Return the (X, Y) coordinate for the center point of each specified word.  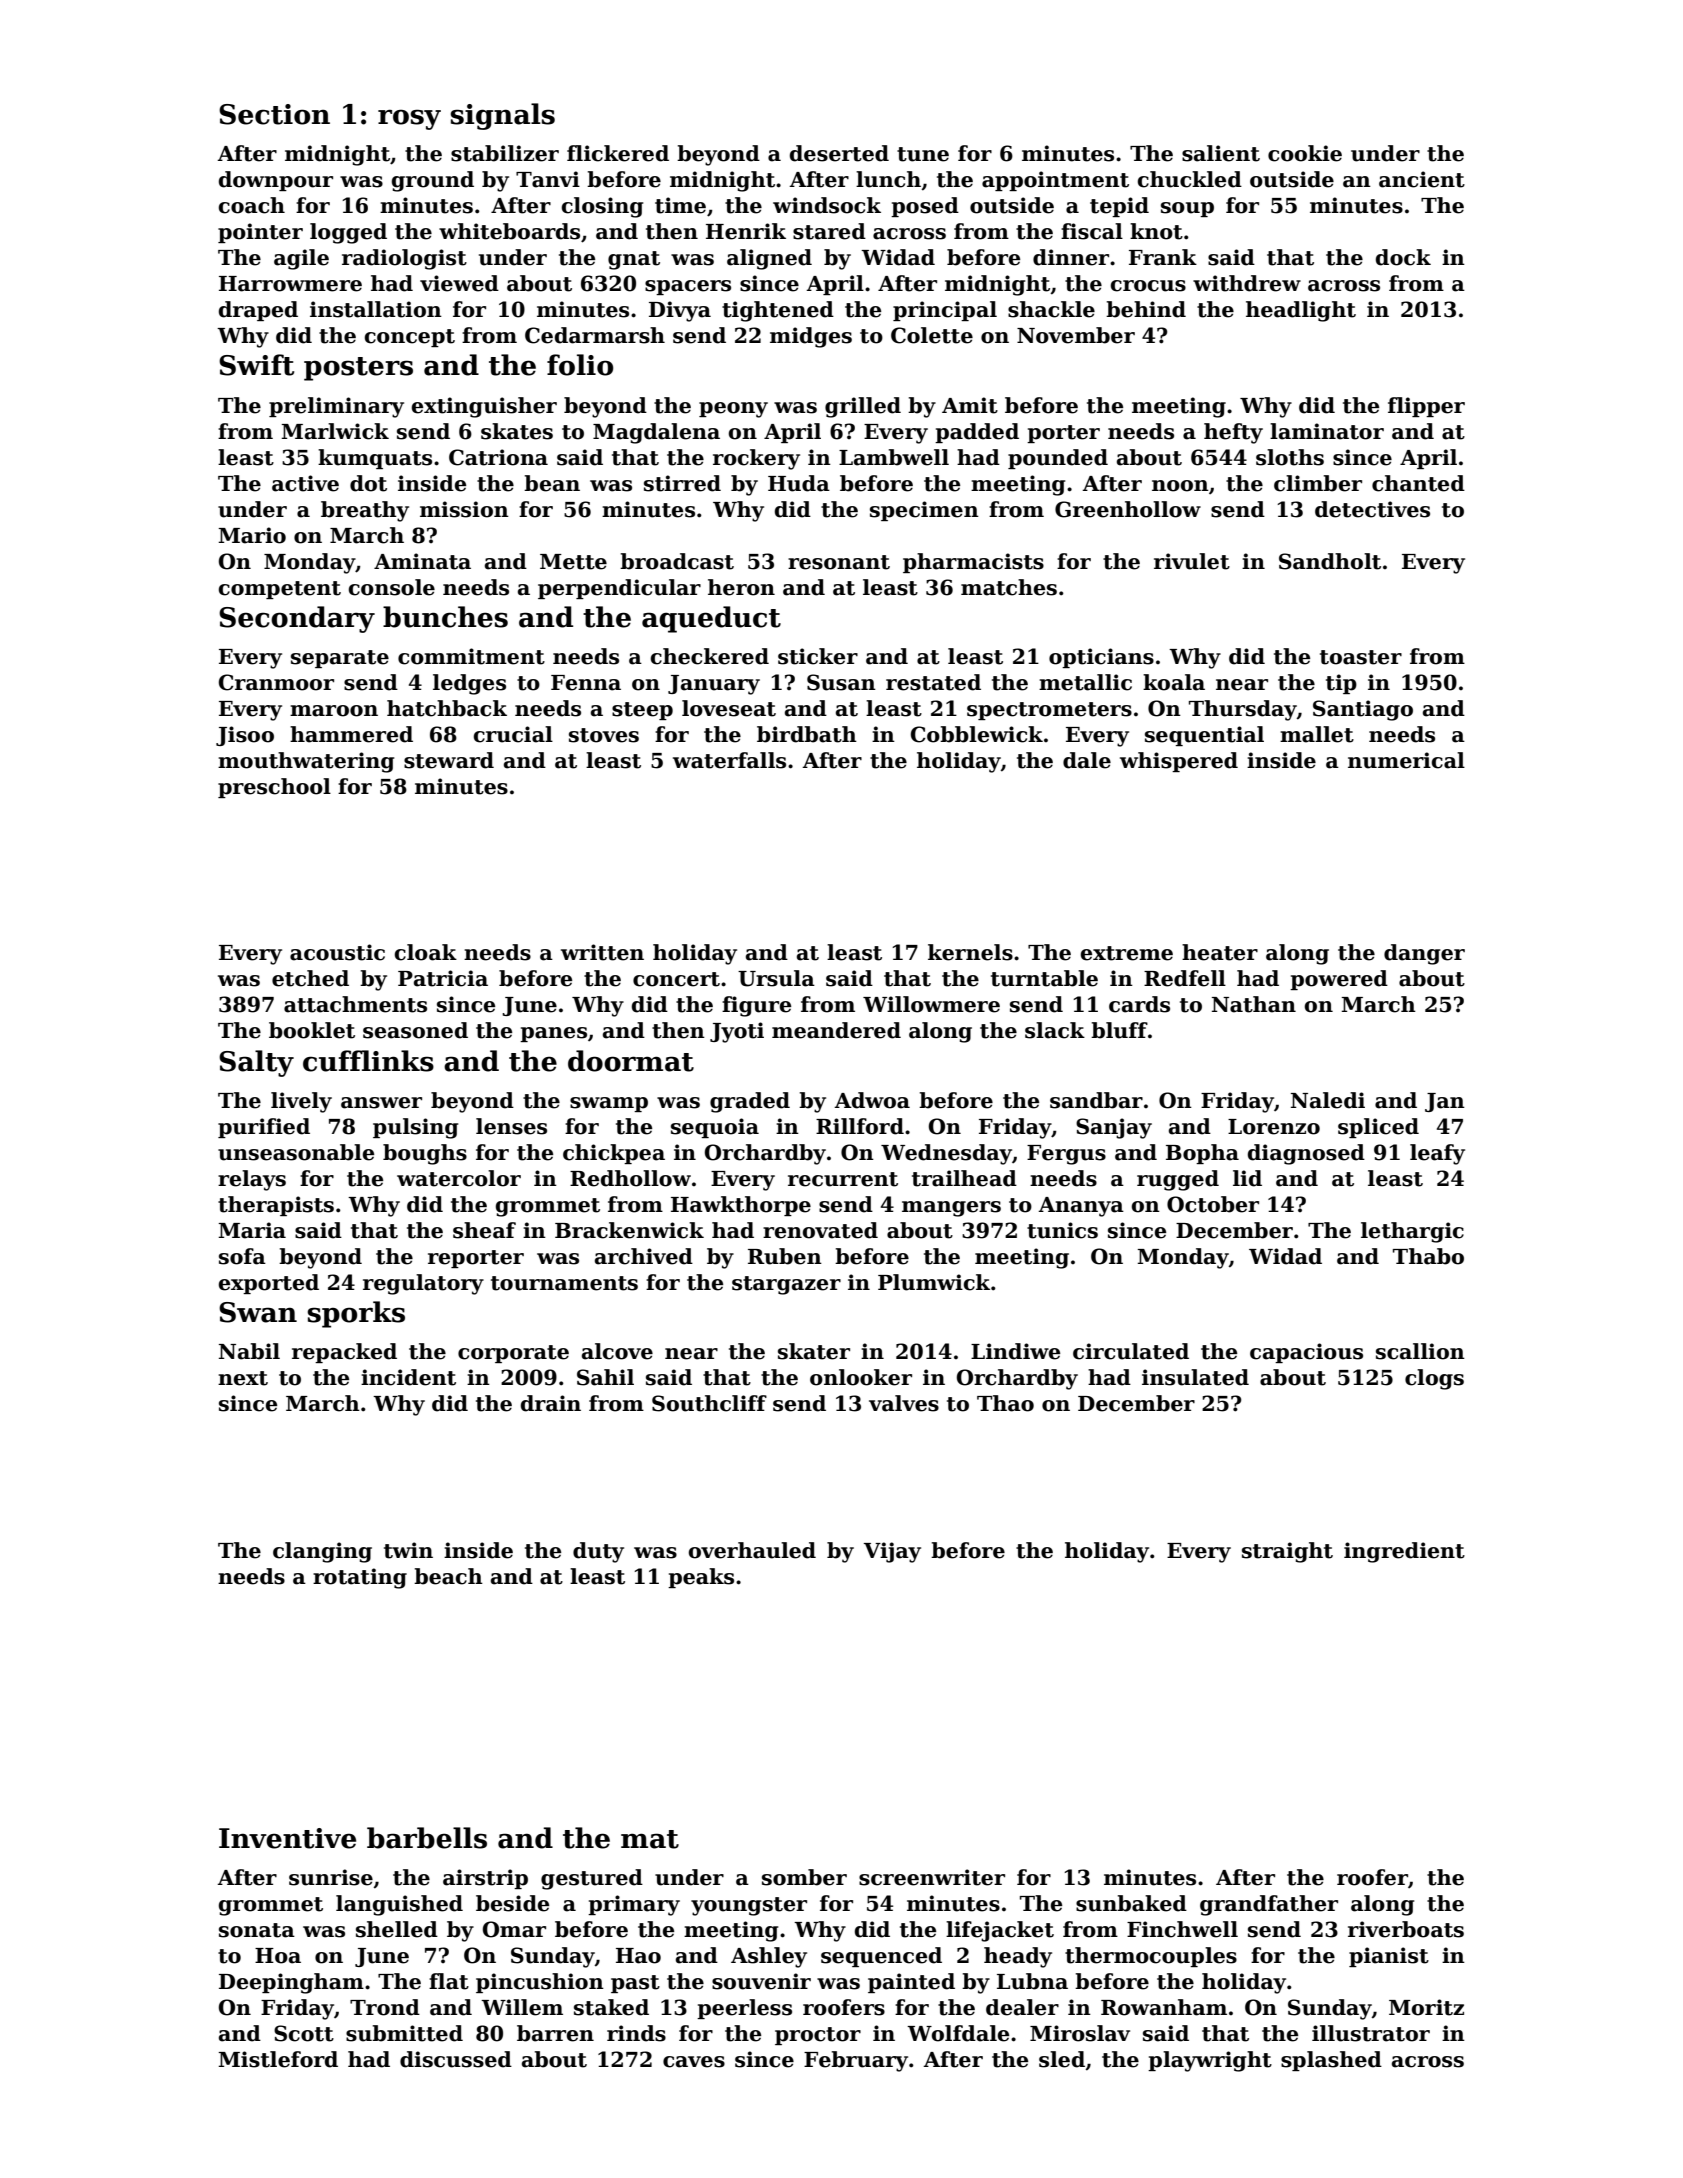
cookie (1305, 153)
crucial (513, 734)
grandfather (1269, 1905)
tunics (1062, 1230)
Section (274, 114)
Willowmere (931, 1004)
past (635, 1984)
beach (448, 1576)
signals (503, 116)
